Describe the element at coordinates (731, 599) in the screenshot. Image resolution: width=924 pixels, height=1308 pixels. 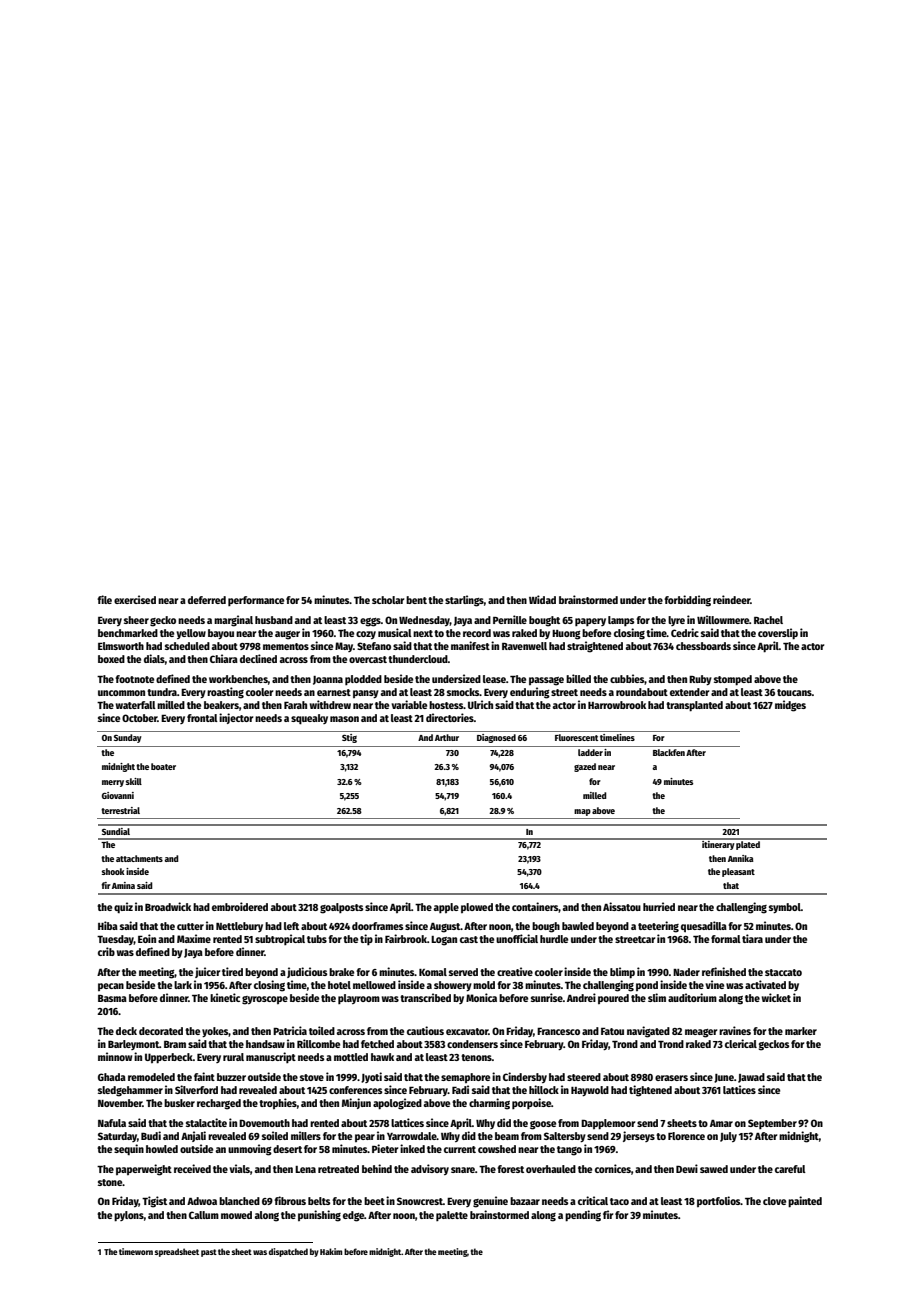
I see `reindeer` at that location.
